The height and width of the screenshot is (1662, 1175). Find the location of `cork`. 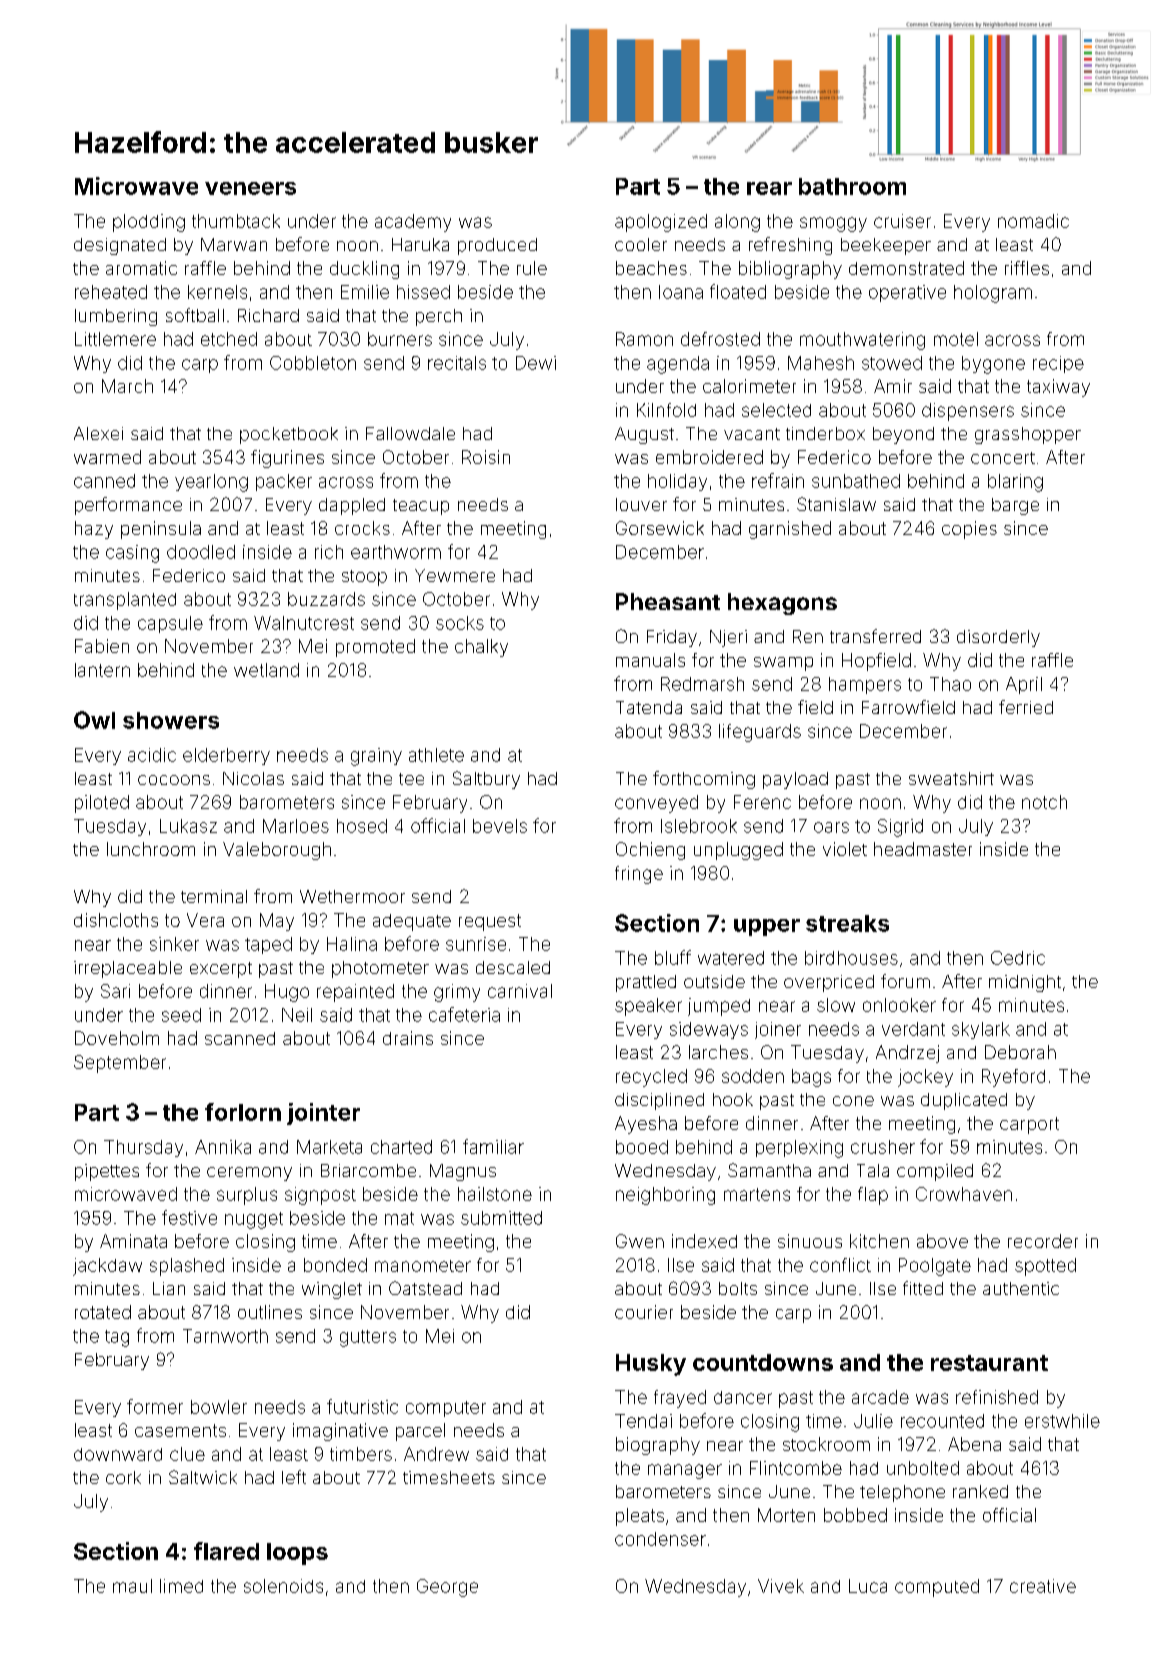

cork is located at coordinates (123, 1477).
